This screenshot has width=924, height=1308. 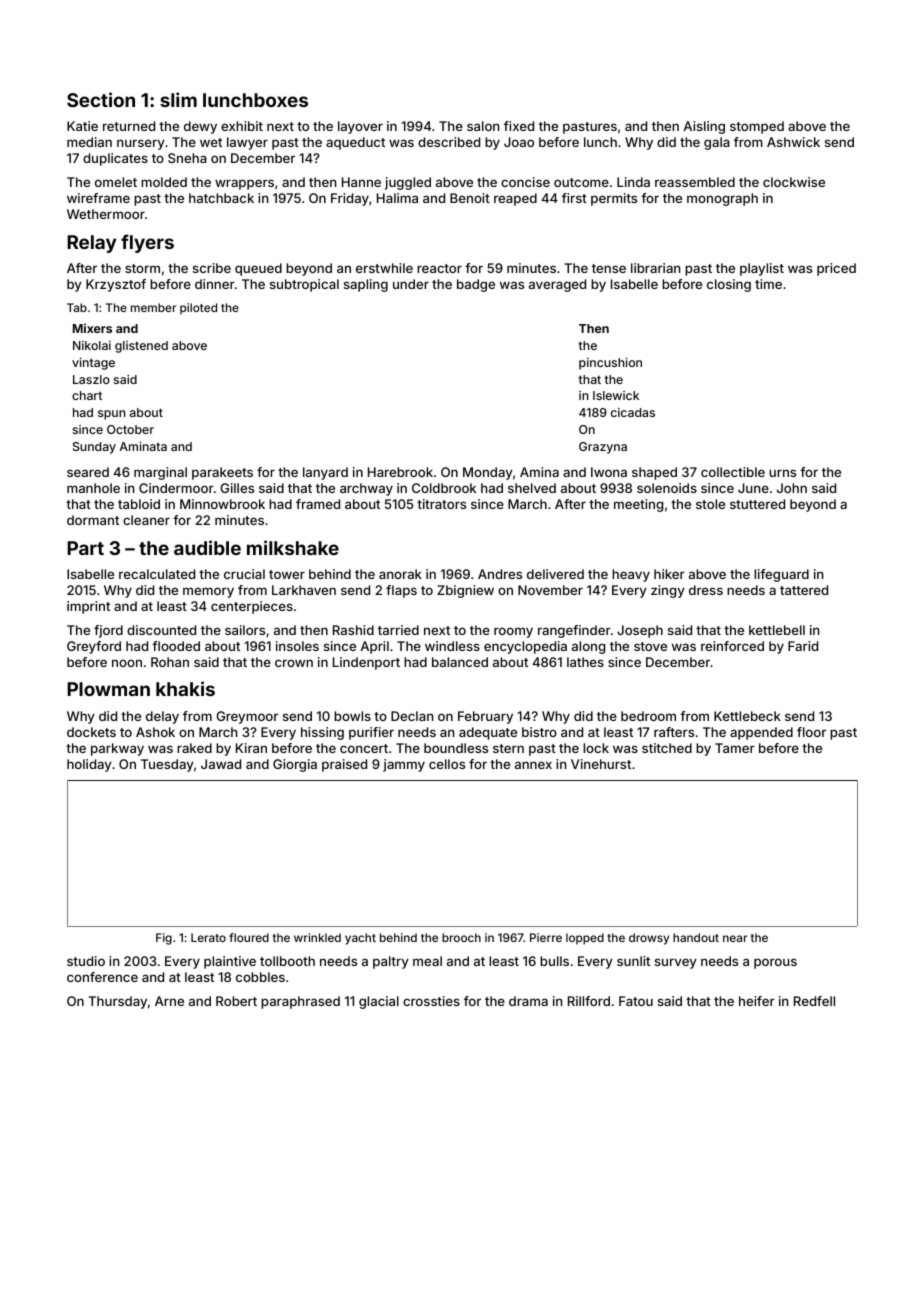 I want to click on Part, so click(x=85, y=548).
